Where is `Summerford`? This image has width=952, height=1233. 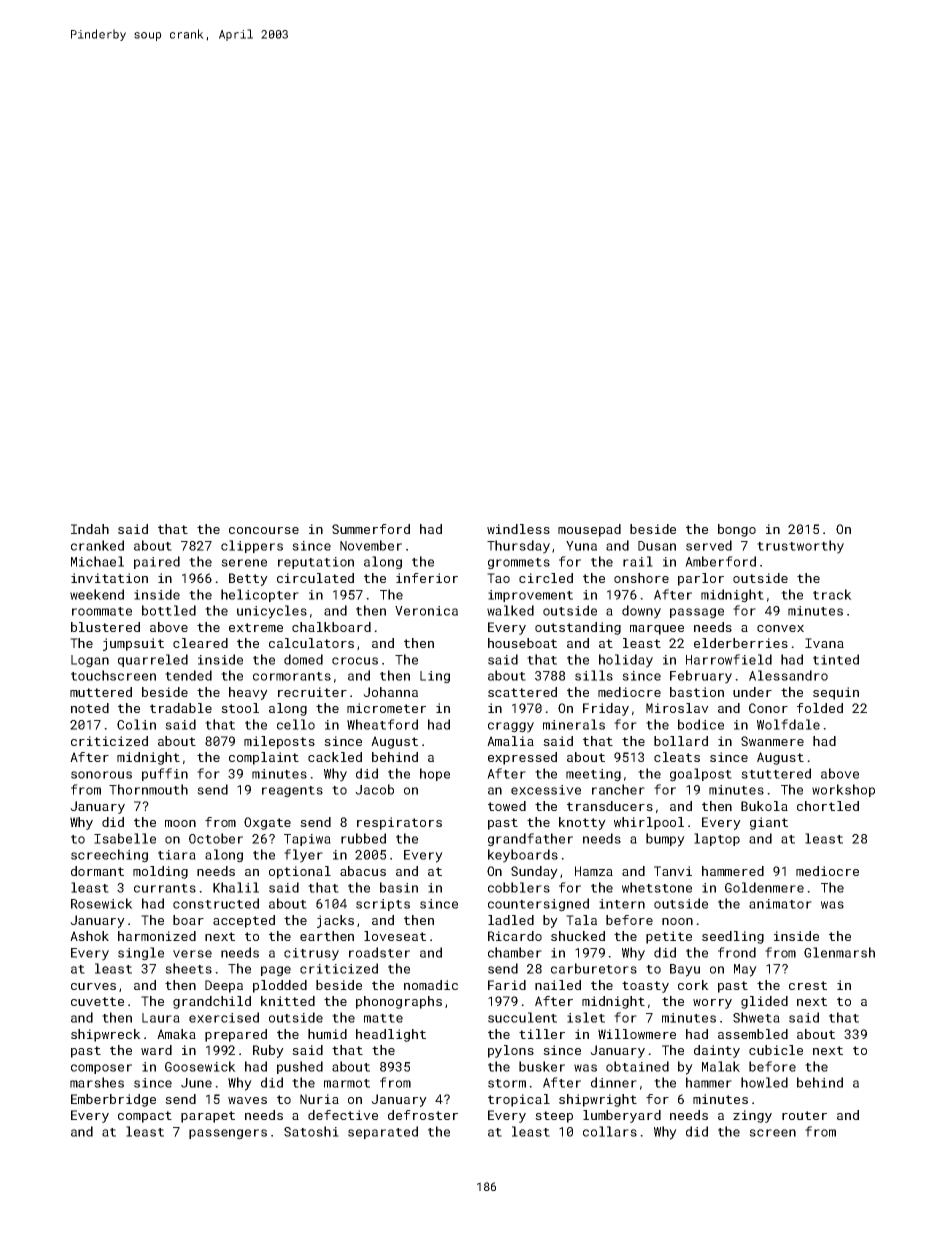
Summerford is located at coordinates (371, 529).
